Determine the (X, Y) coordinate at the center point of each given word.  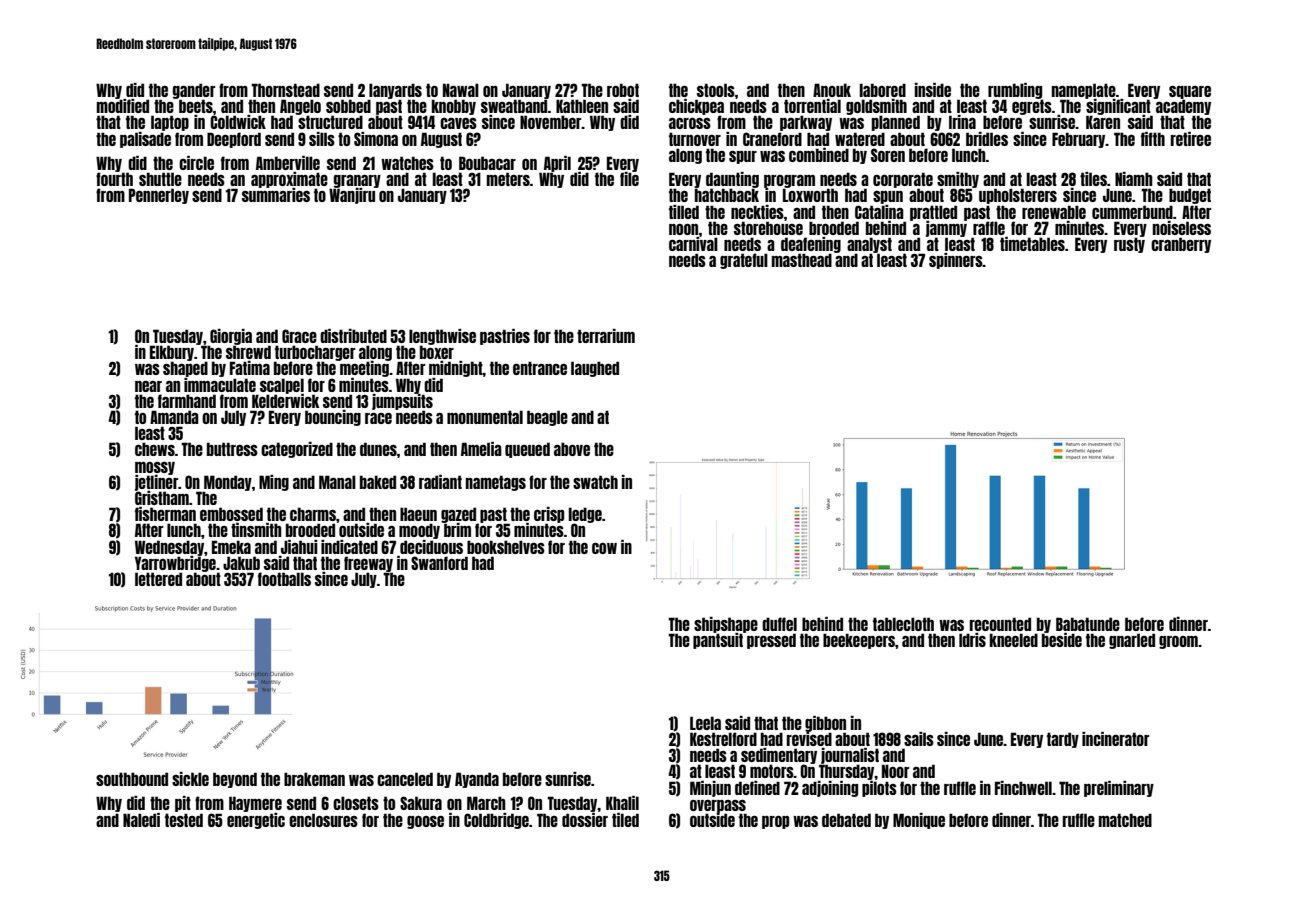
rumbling (1015, 91)
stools (716, 90)
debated (846, 820)
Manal (337, 482)
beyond (235, 780)
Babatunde (1088, 624)
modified (123, 106)
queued (527, 450)
